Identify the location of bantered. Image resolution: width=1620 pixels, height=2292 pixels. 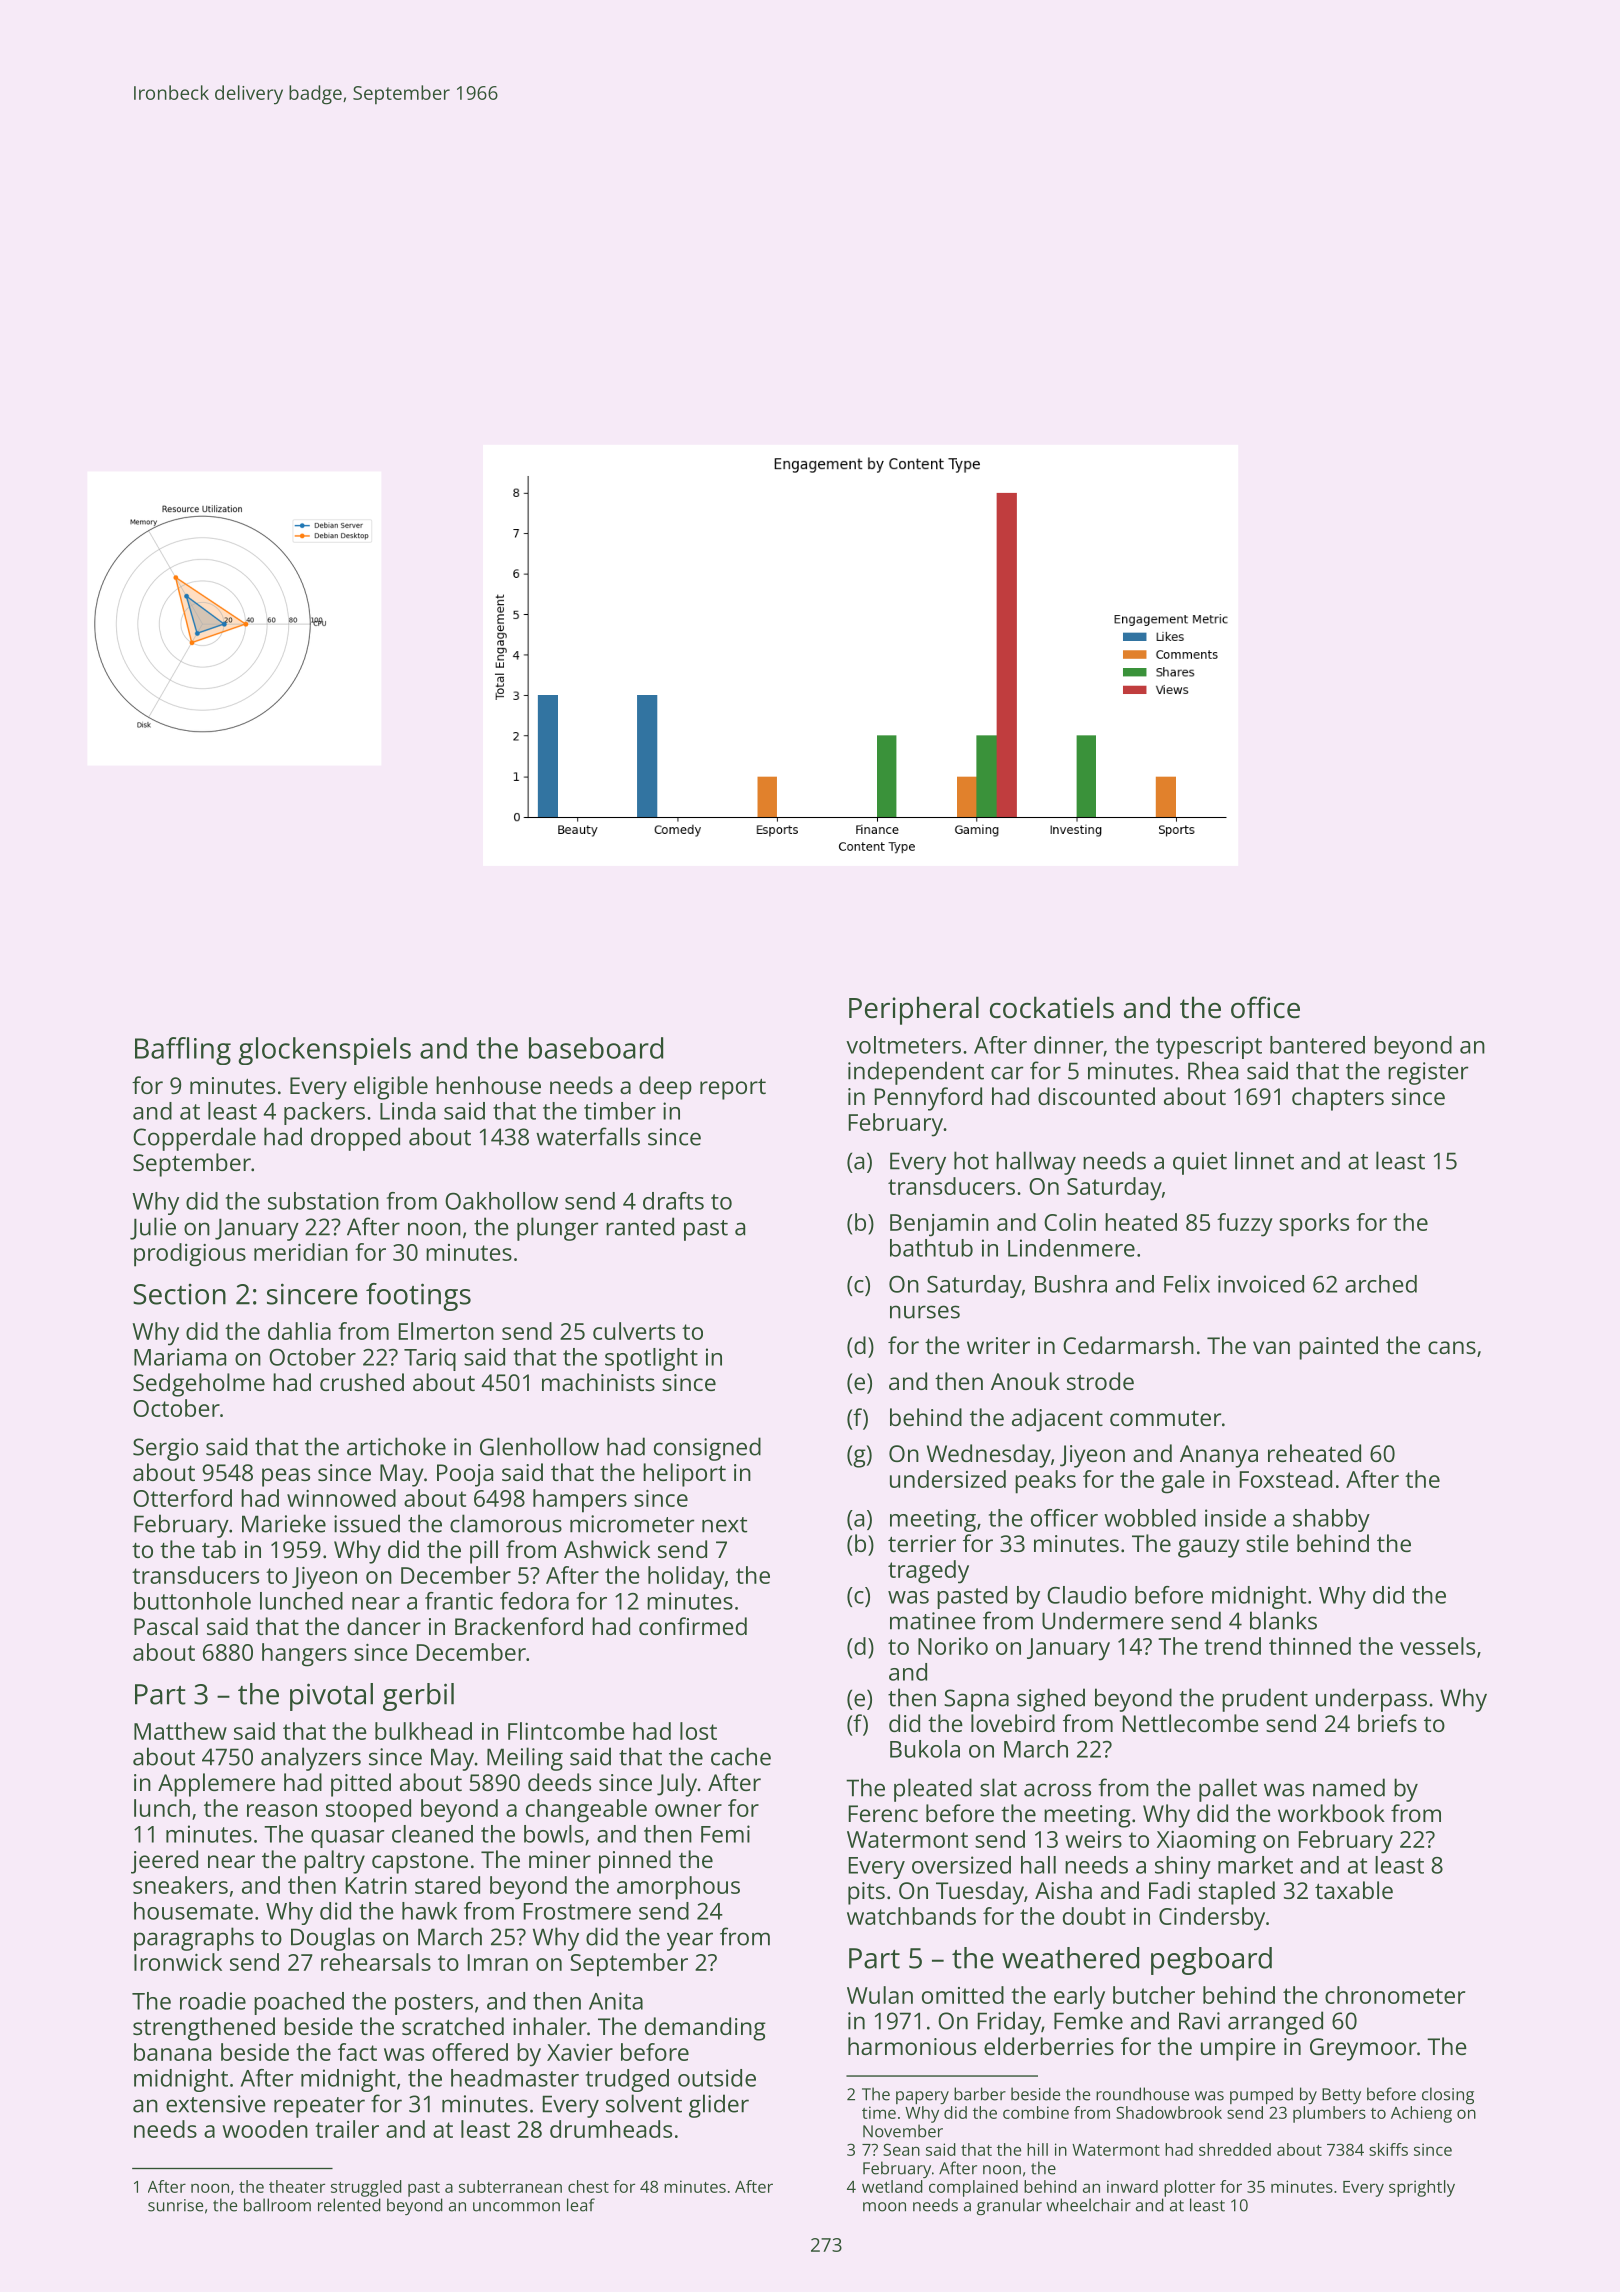
(1317, 1045).
